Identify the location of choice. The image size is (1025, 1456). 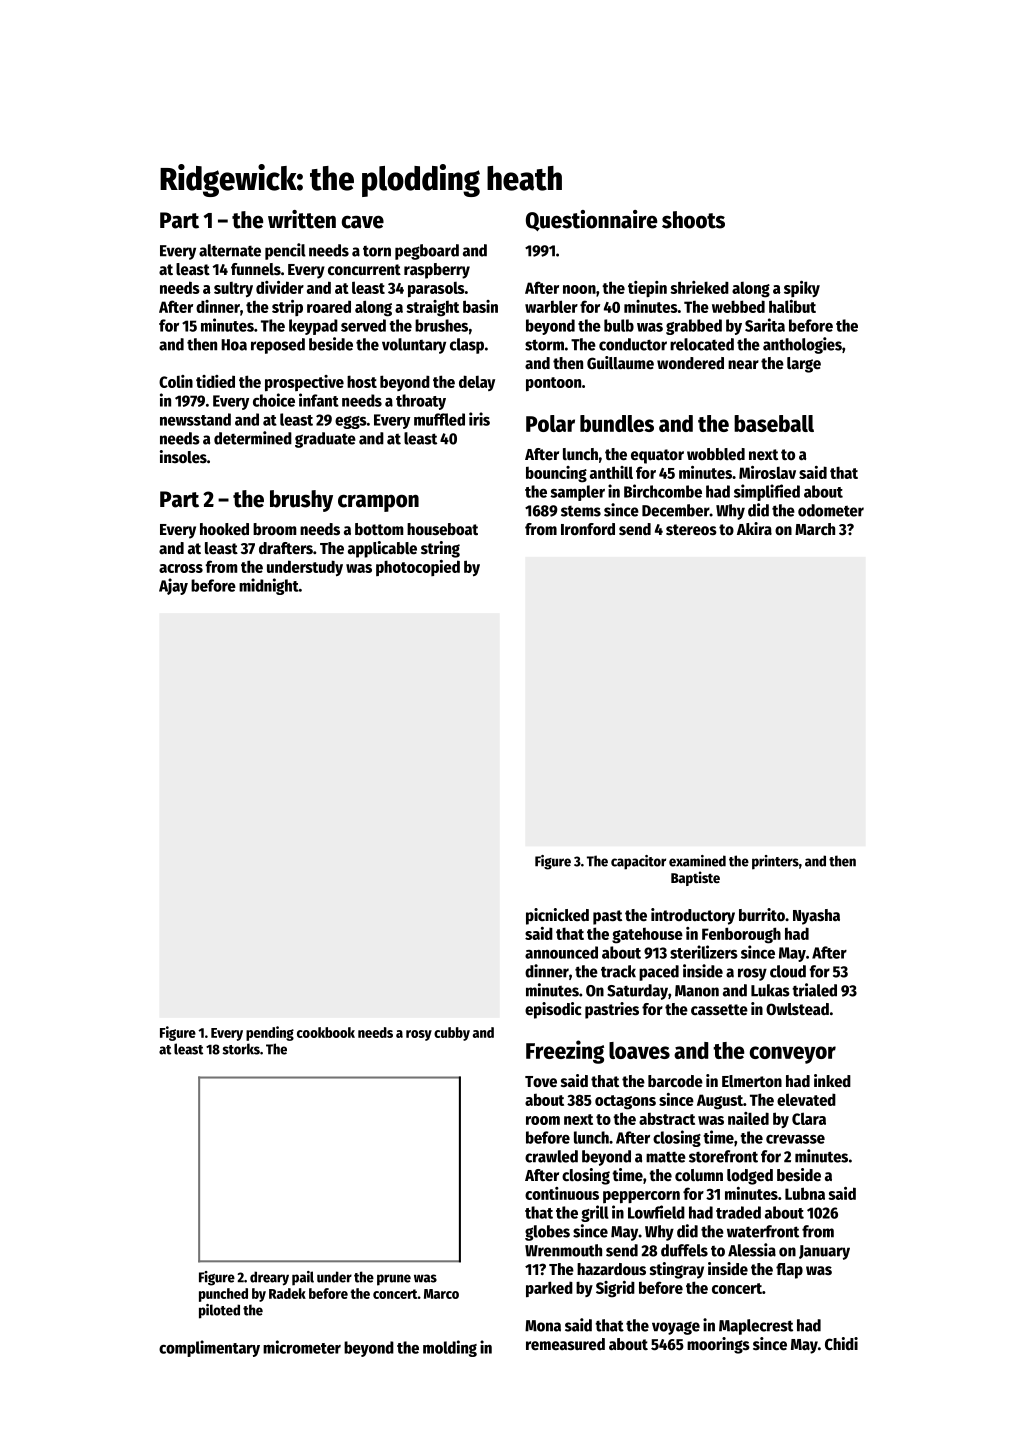
(274, 400).
